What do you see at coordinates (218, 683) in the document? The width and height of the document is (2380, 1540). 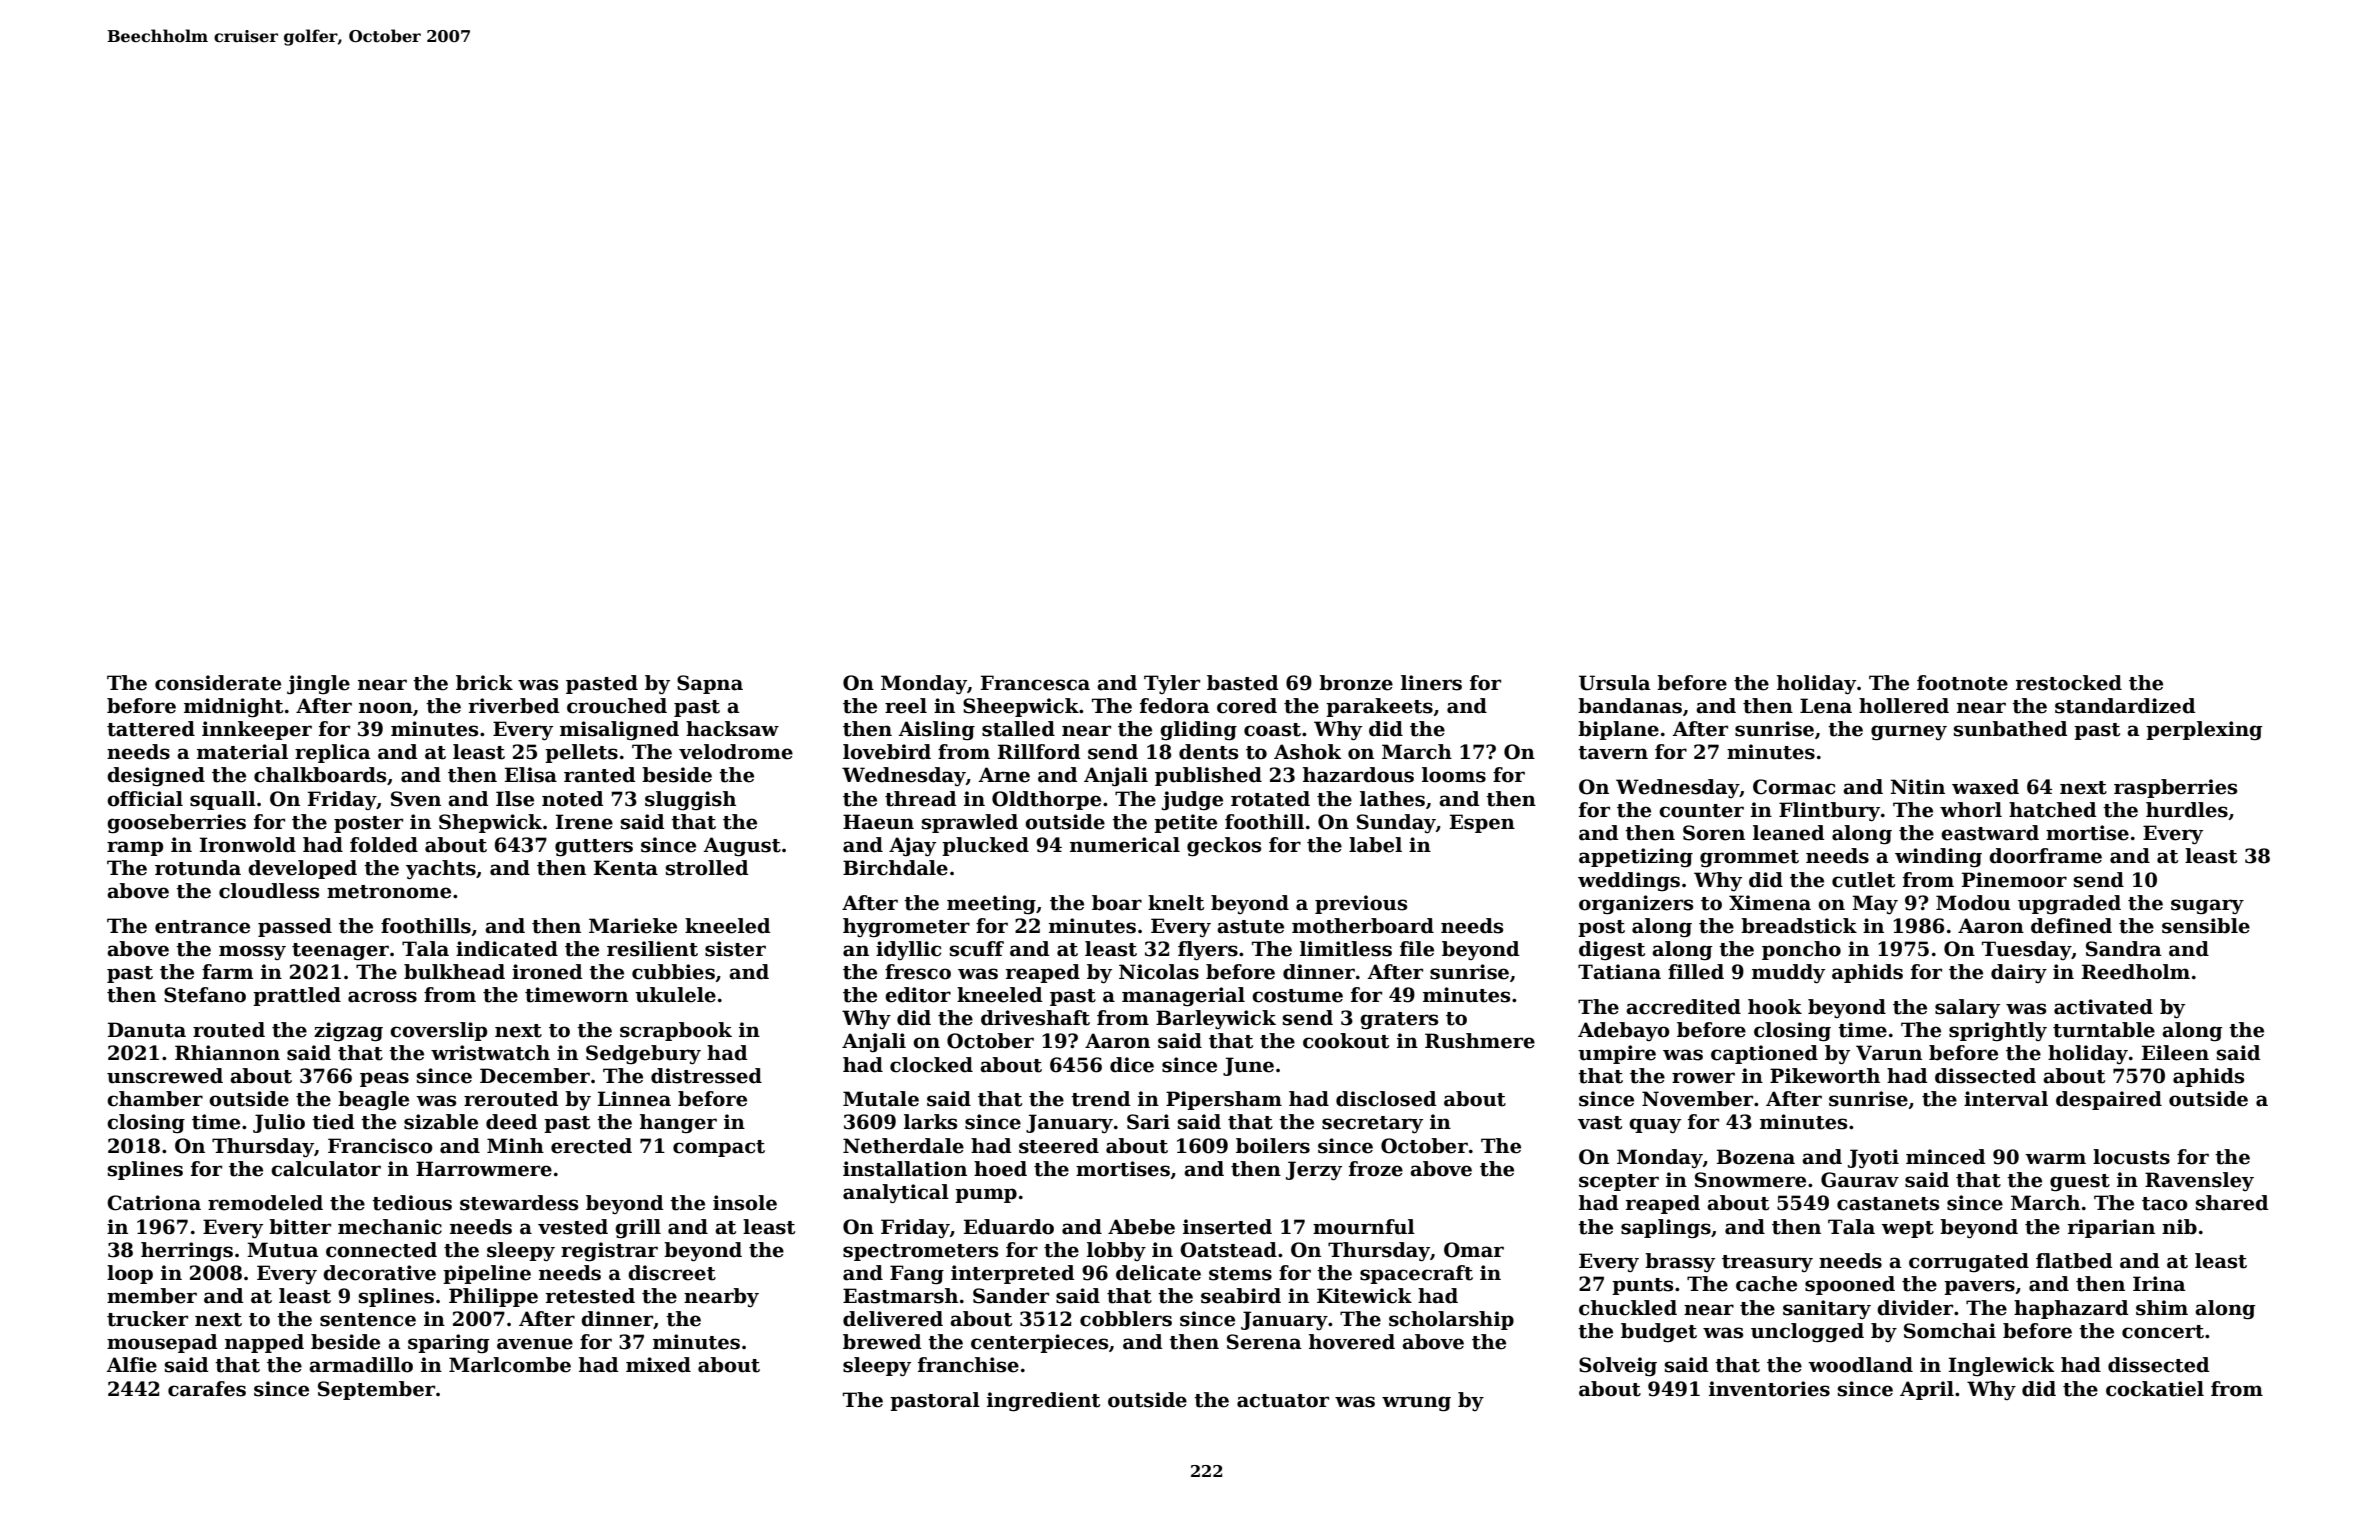 I see `considerate` at bounding box center [218, 683].
